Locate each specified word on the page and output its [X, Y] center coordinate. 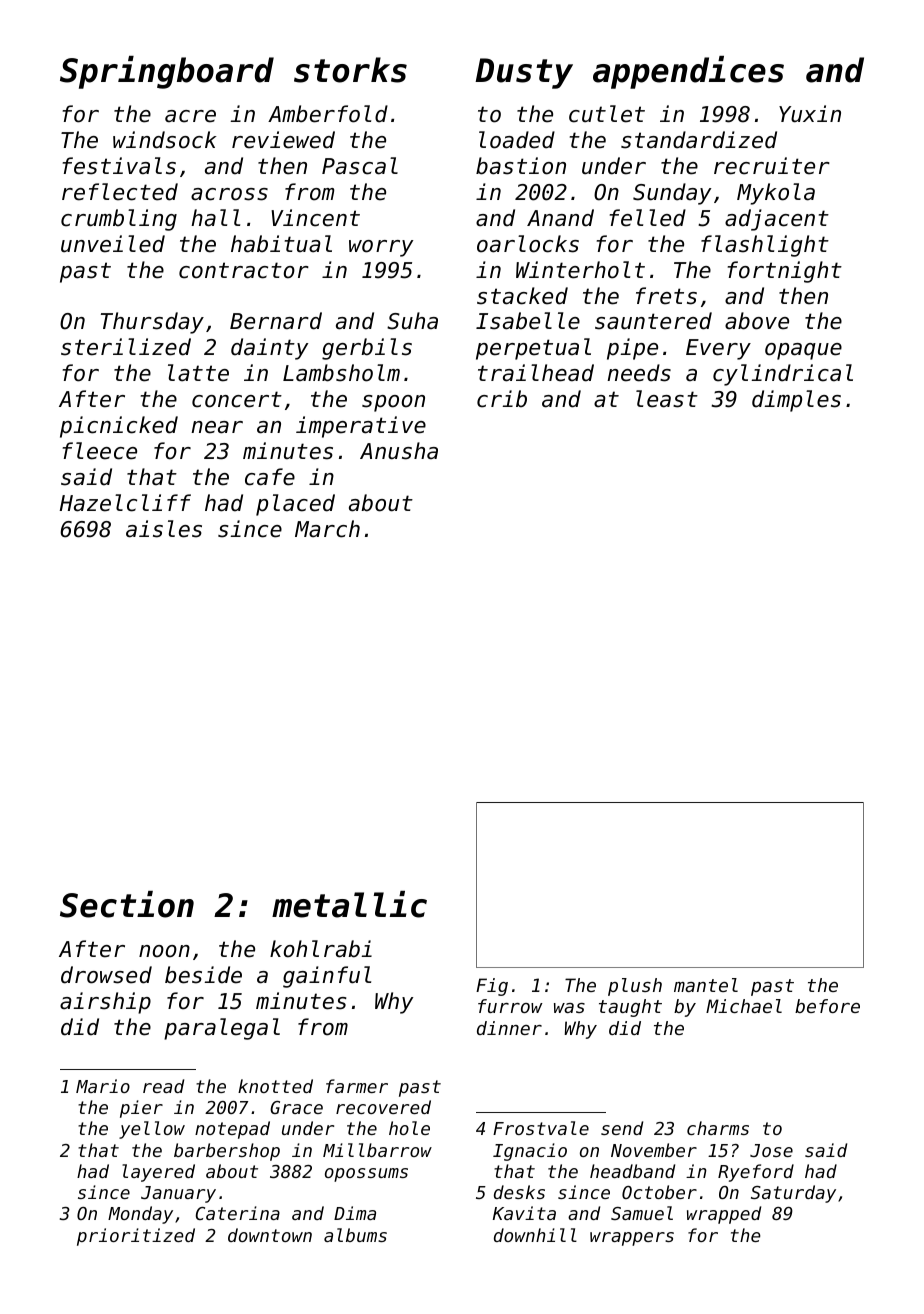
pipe [632, 349]
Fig [492, 987]
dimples [796, 401]
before [827, 1006]
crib [502, 399]
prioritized [136, 1237]
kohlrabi [321, 949]
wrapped [724, 1215]
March [327, 529]
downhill [535, 1235]
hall [215, 218]
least [667, 399]
